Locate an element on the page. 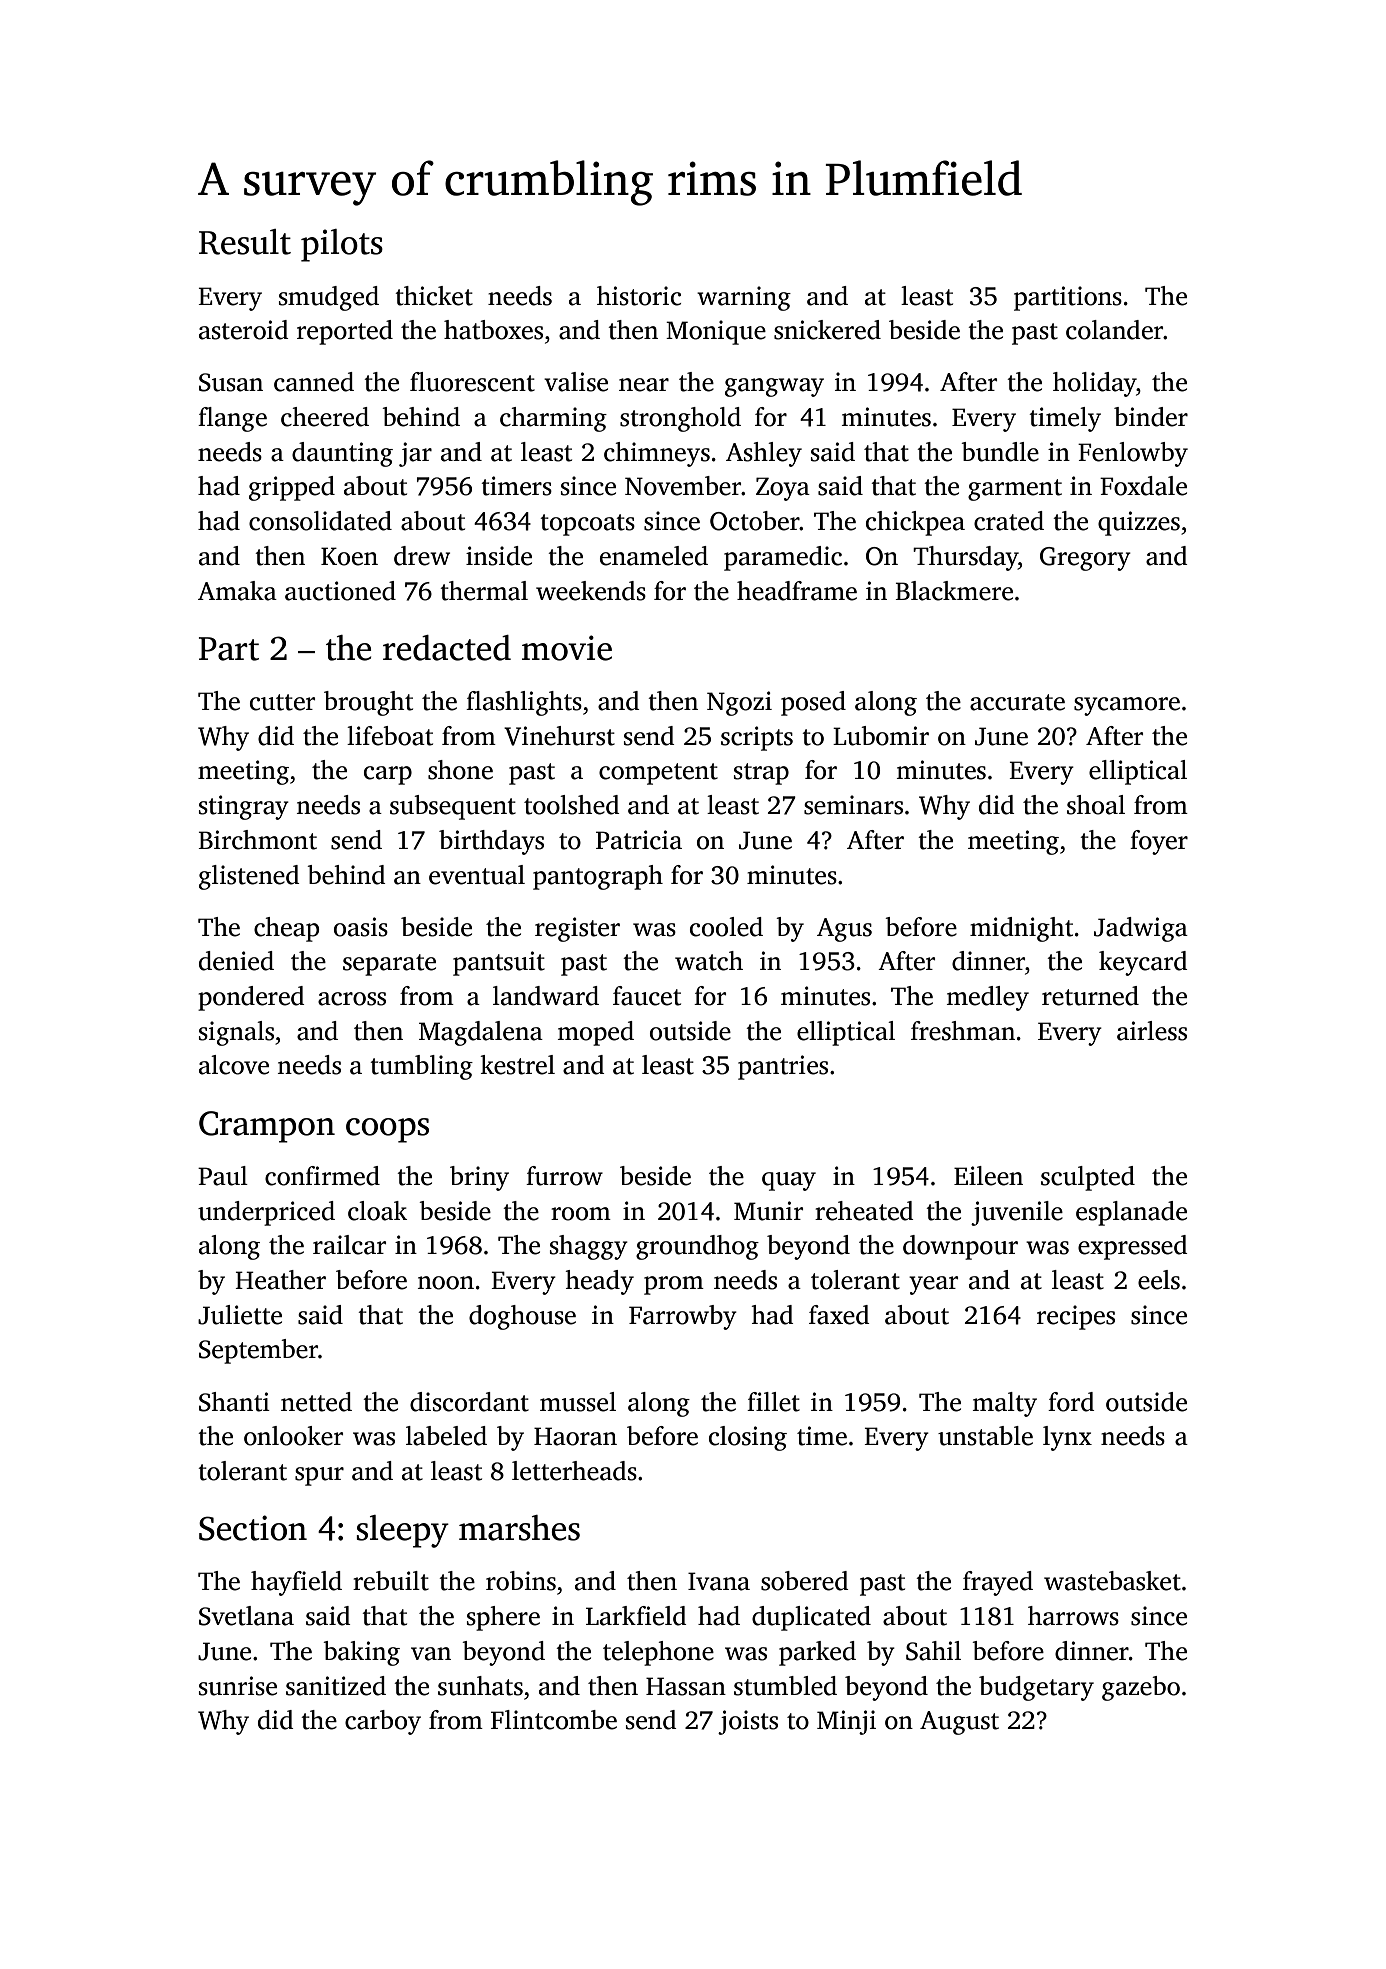 This image has height=1969, width=1386. flange is located at coordinates (232, 419).
